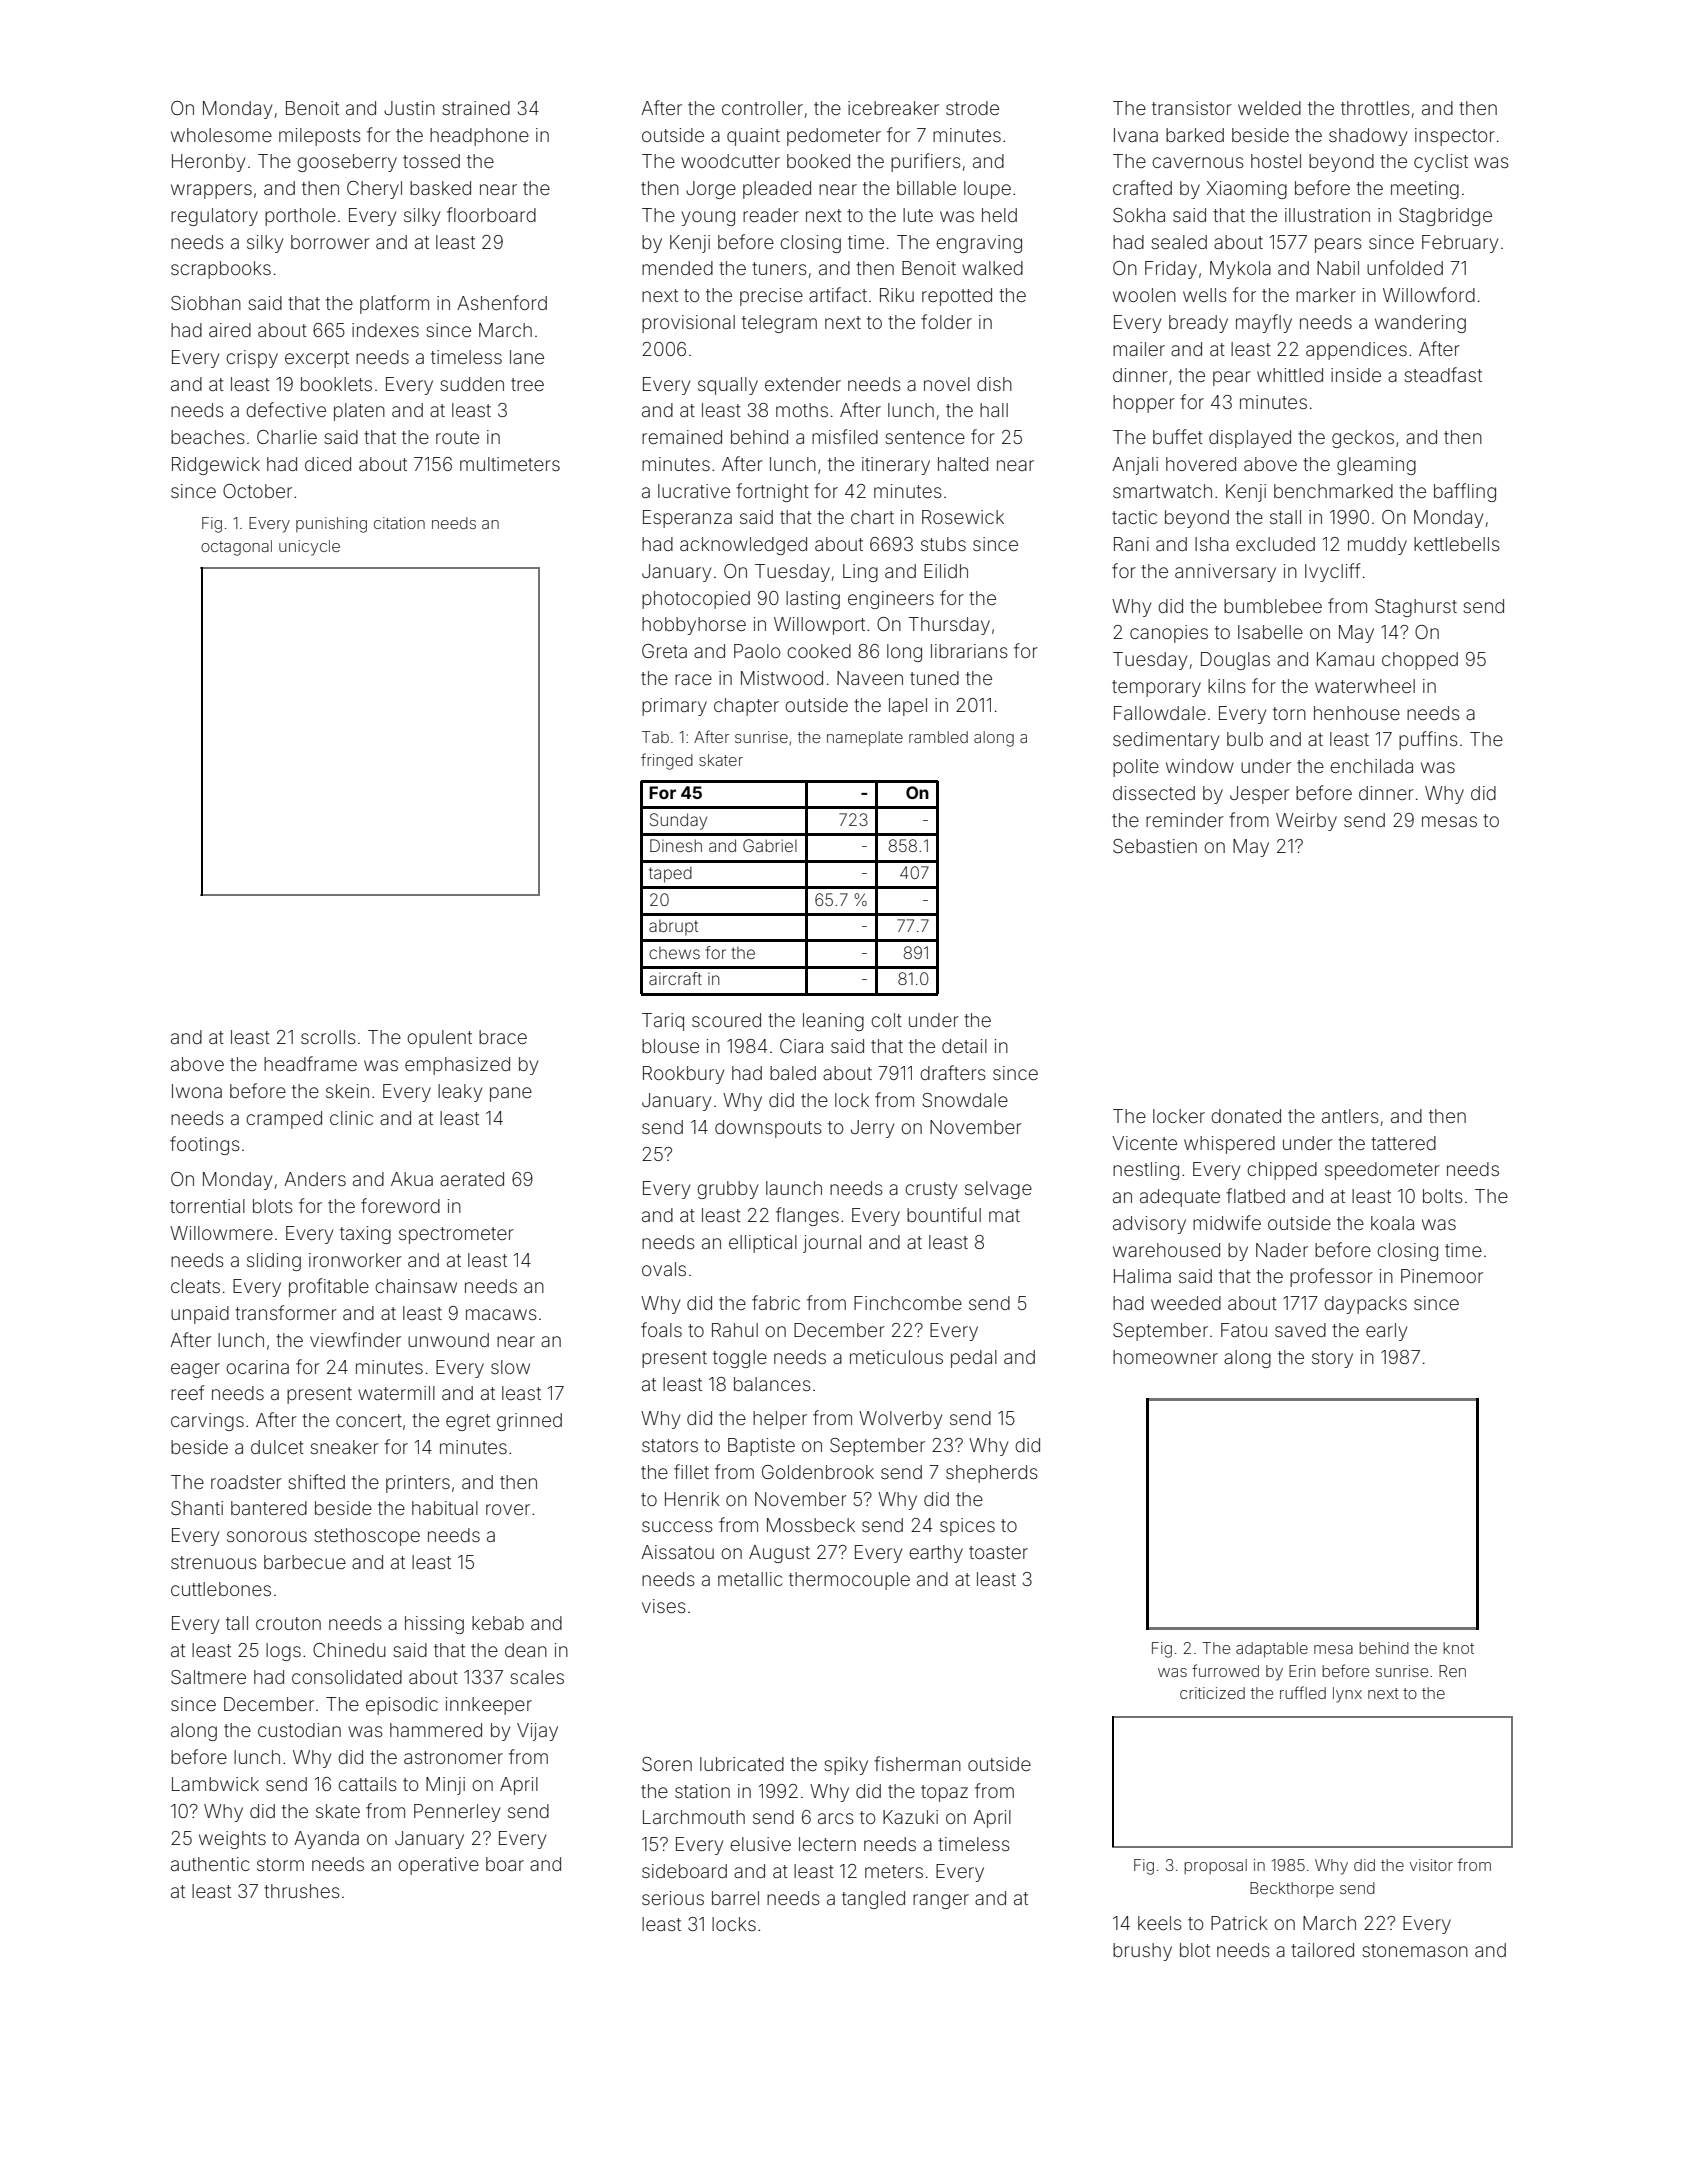 The height and width of the image is (2178, 1683). What do you see at coordinates (661, 1329) in the image?
I see `foals` at bounding box center [661, 1329].
